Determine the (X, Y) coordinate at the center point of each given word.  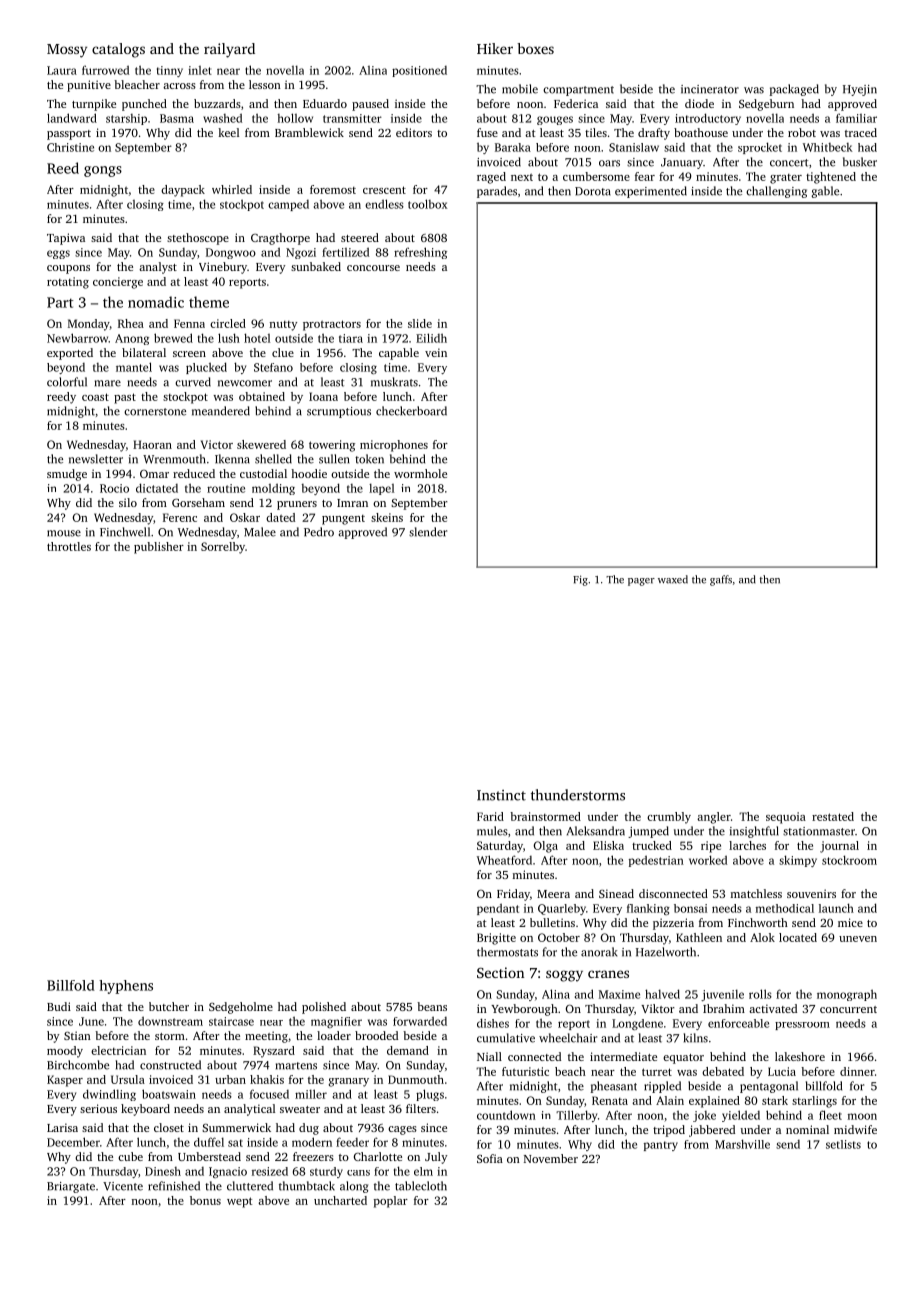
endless (384, 204)
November (551, 1158)
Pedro (319, 532)
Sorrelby (223, 548)
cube (130, 1156)
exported (70, 354)
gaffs (721, 580)
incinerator (710, 89)
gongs (103, 171)
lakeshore (800, 1056)
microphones (394, 446)
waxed (673, 579)
